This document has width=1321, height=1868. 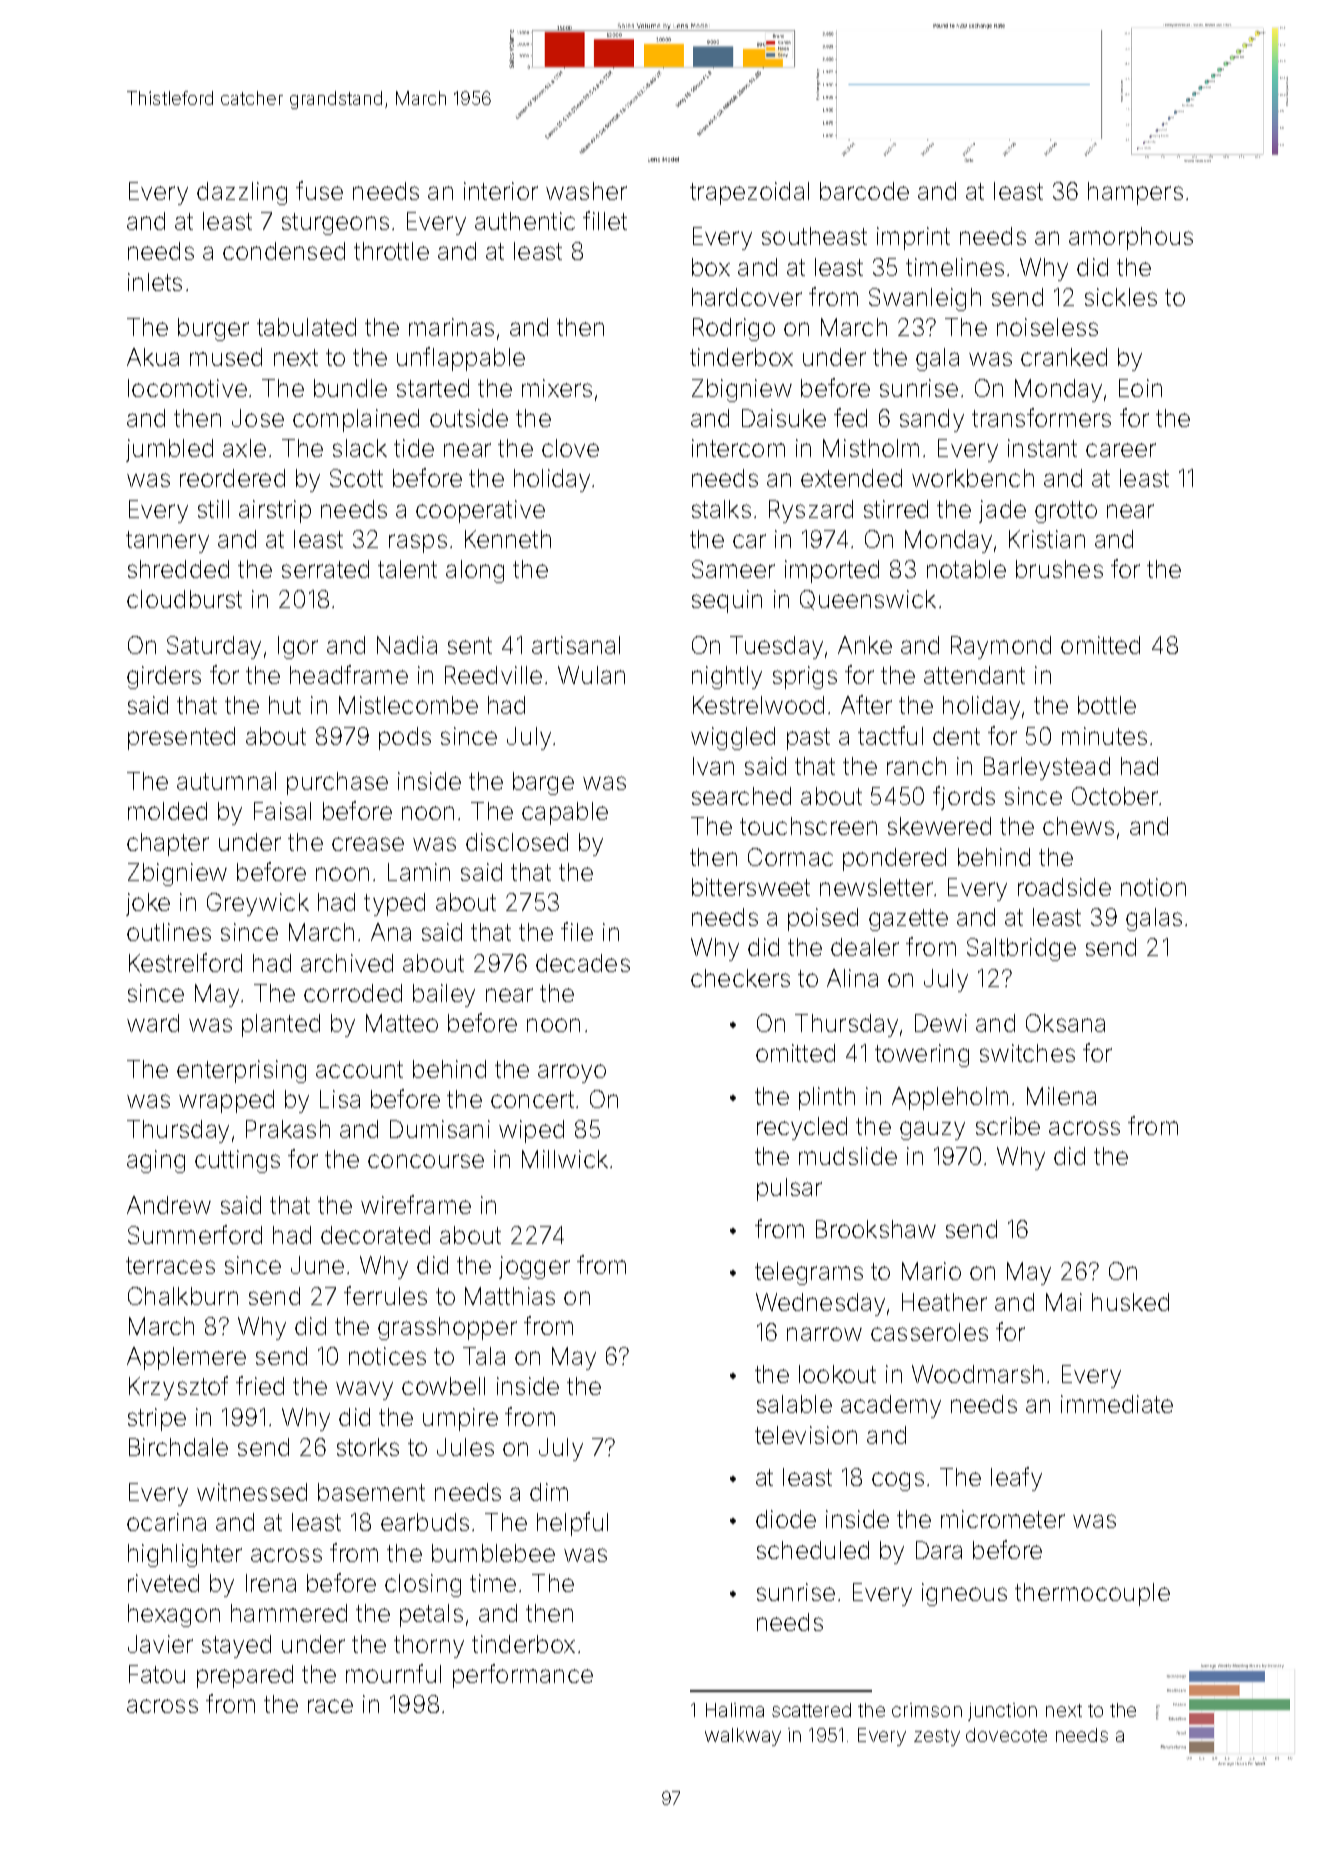 I want to click on dazzling, so click(x=242, y=193).
